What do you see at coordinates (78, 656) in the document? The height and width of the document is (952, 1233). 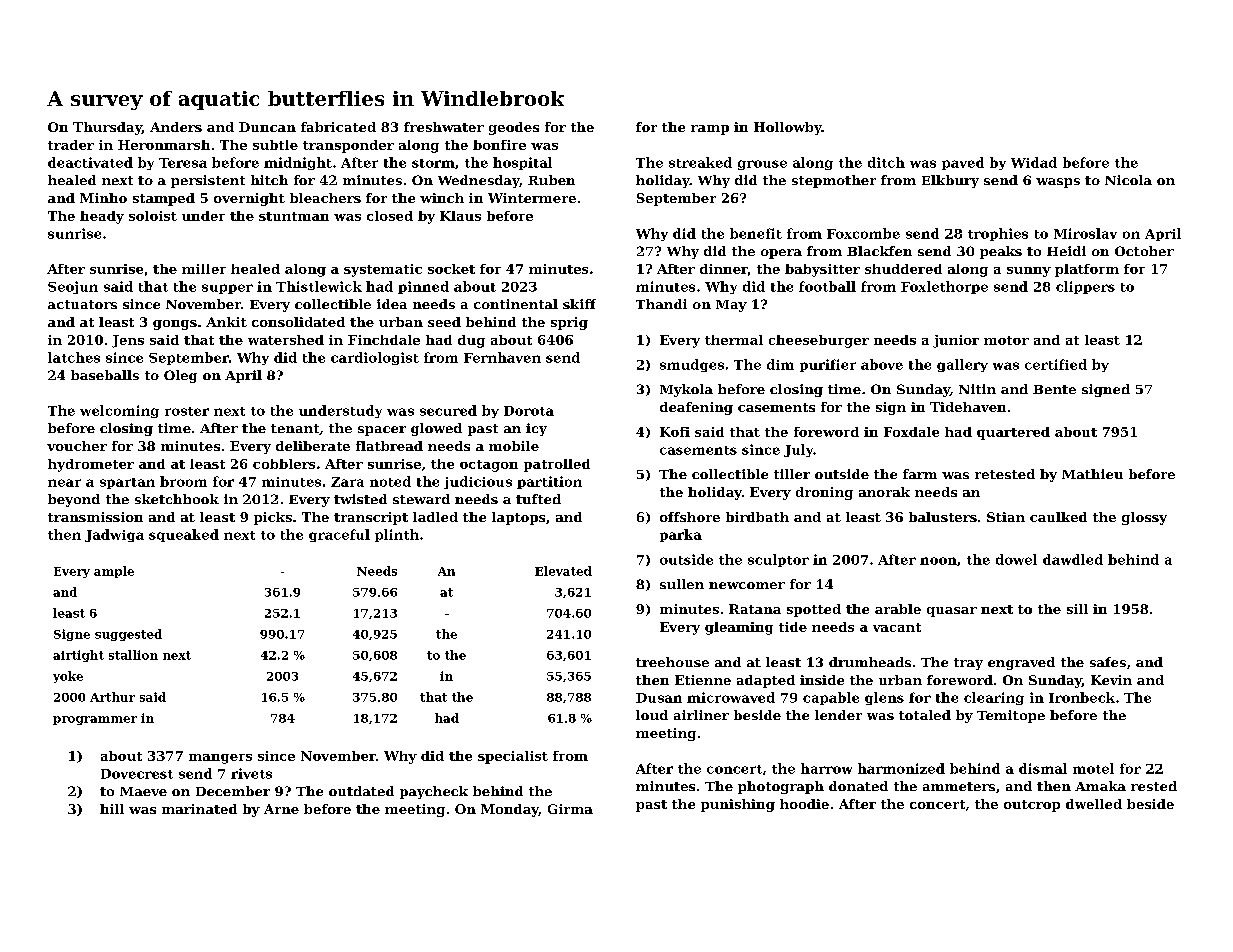 I see `airtight` at bounding box center [78, 656].
